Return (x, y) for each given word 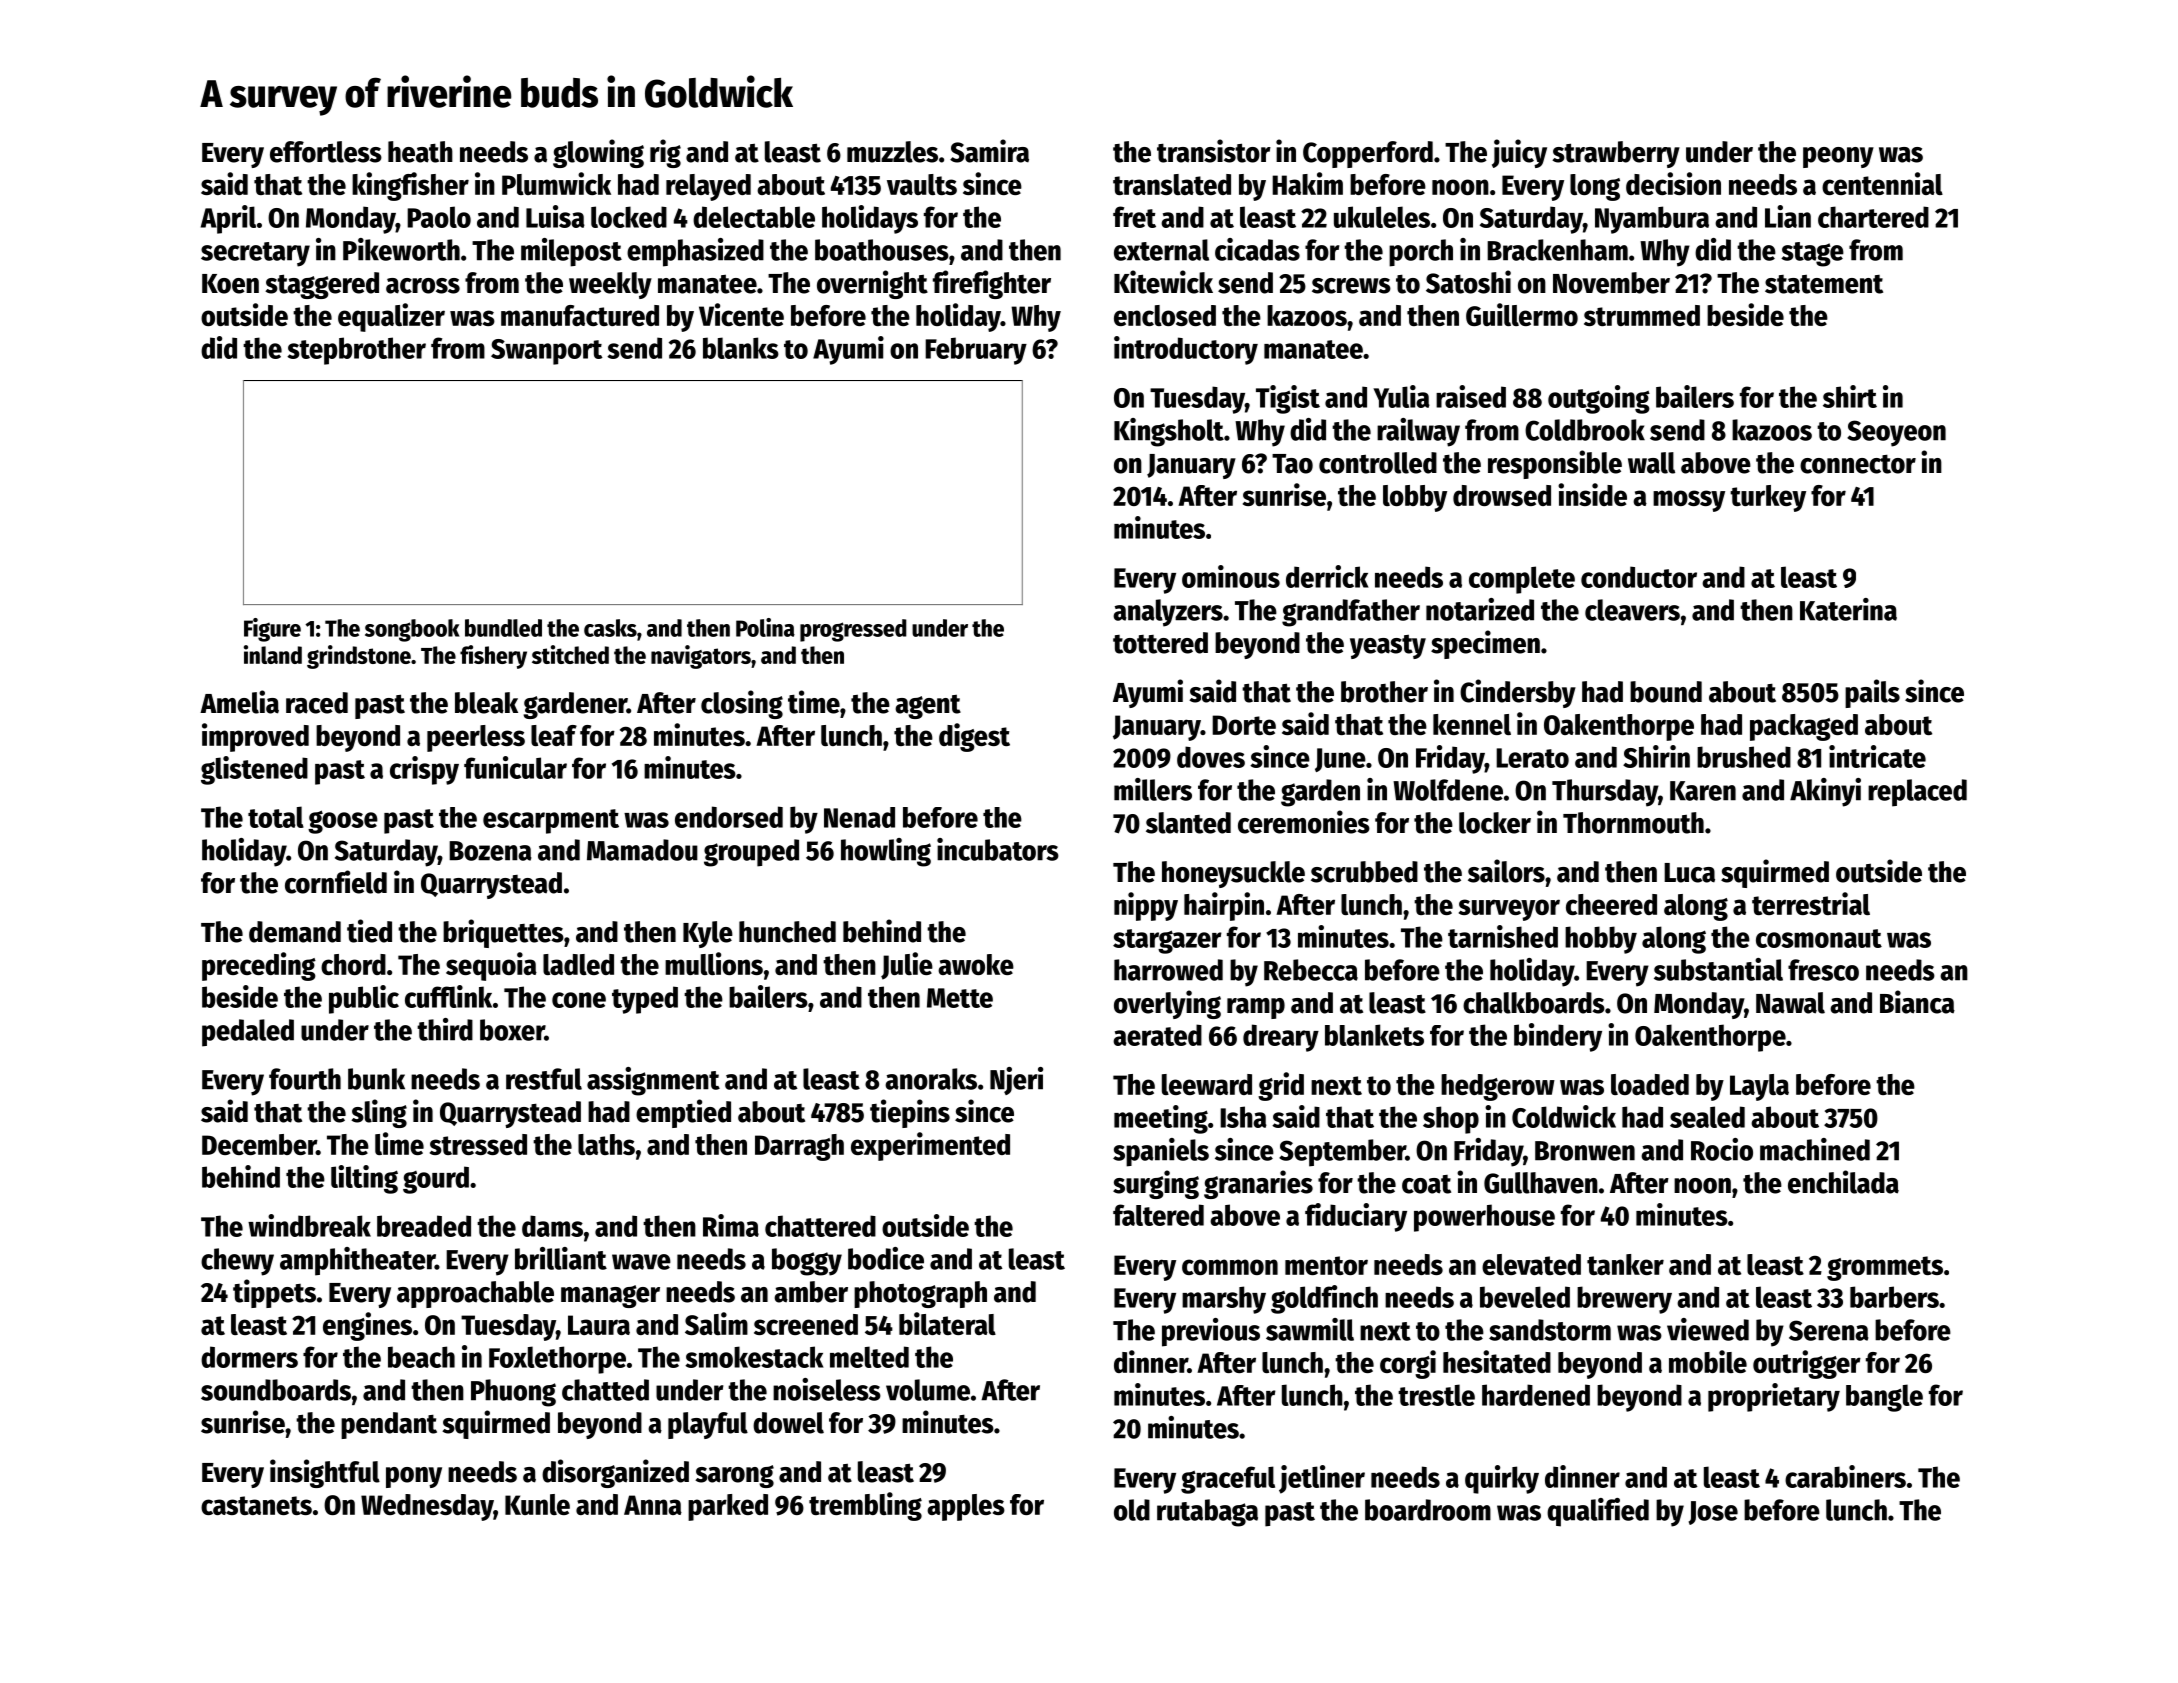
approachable (475, 1294)
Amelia (239, 702)
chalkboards (1534, 1003)
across (423, 286)
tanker (1625, 1264)
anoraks (931, 1079)
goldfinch (1324, 1299)
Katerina (1848, 609)
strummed (1642, 315)
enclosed (1165, 315)
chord (353, 964)
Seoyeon (1896, 433)
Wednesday (427, 1507)
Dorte (1244, 725)
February (976, 351)
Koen (230, 284)
